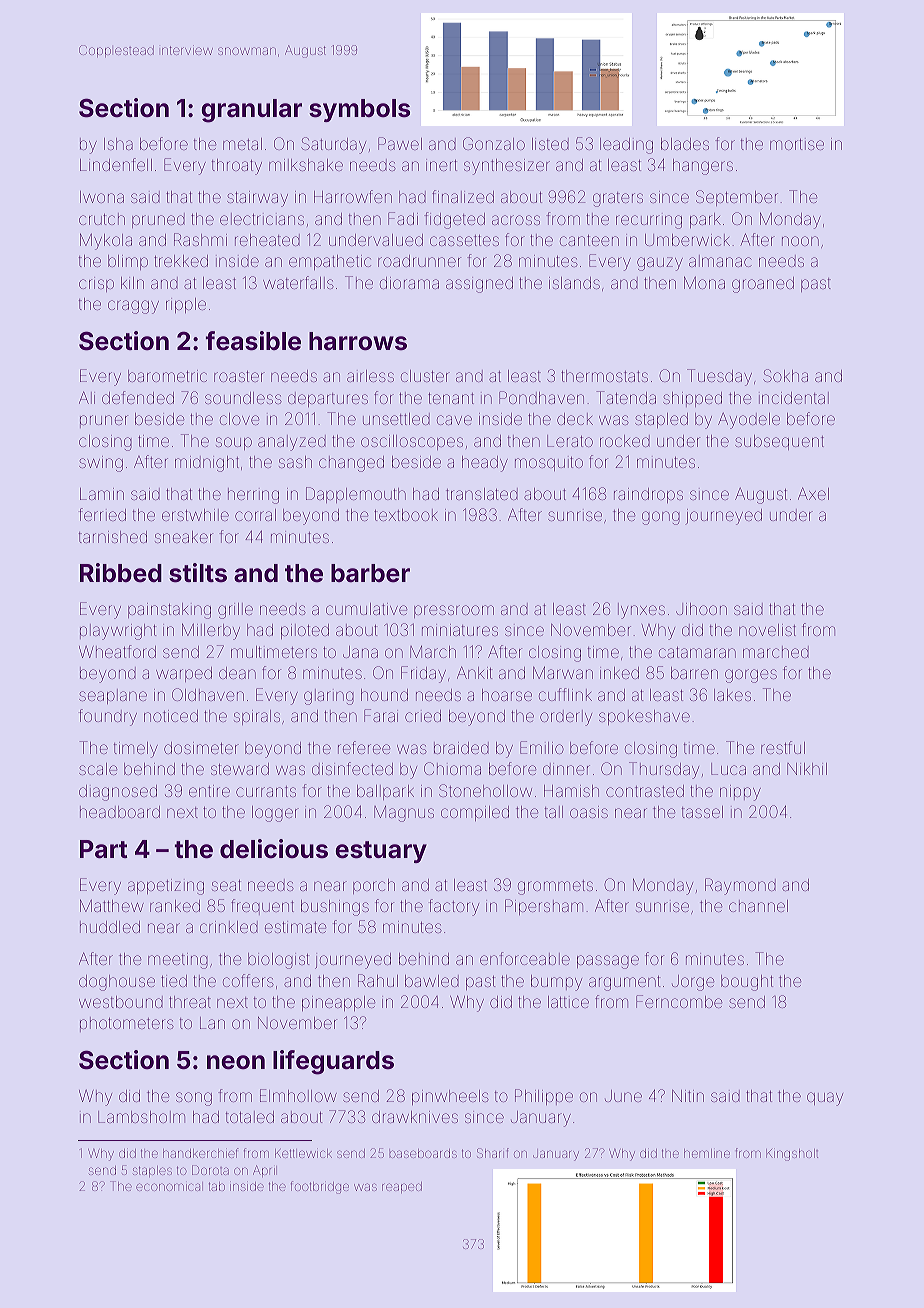 This screenshot has height=1308, width=924. What do you see at coordinates (253, 496) in the screenshot?
I see `herring` at bounding box center [253, 496].
